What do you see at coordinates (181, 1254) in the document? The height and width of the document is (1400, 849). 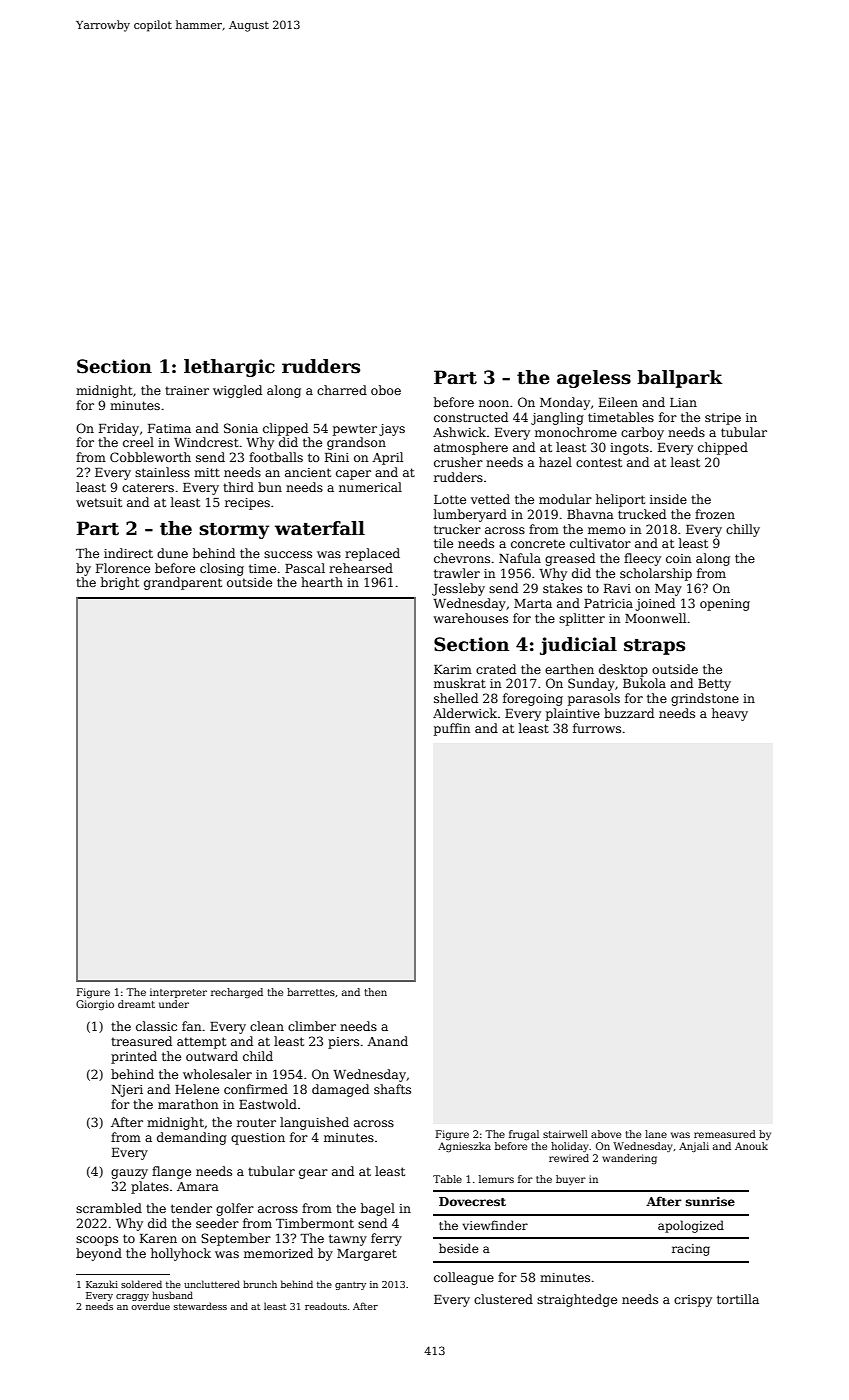 I see `hollyhock` at bounding box center [181, 1254].
